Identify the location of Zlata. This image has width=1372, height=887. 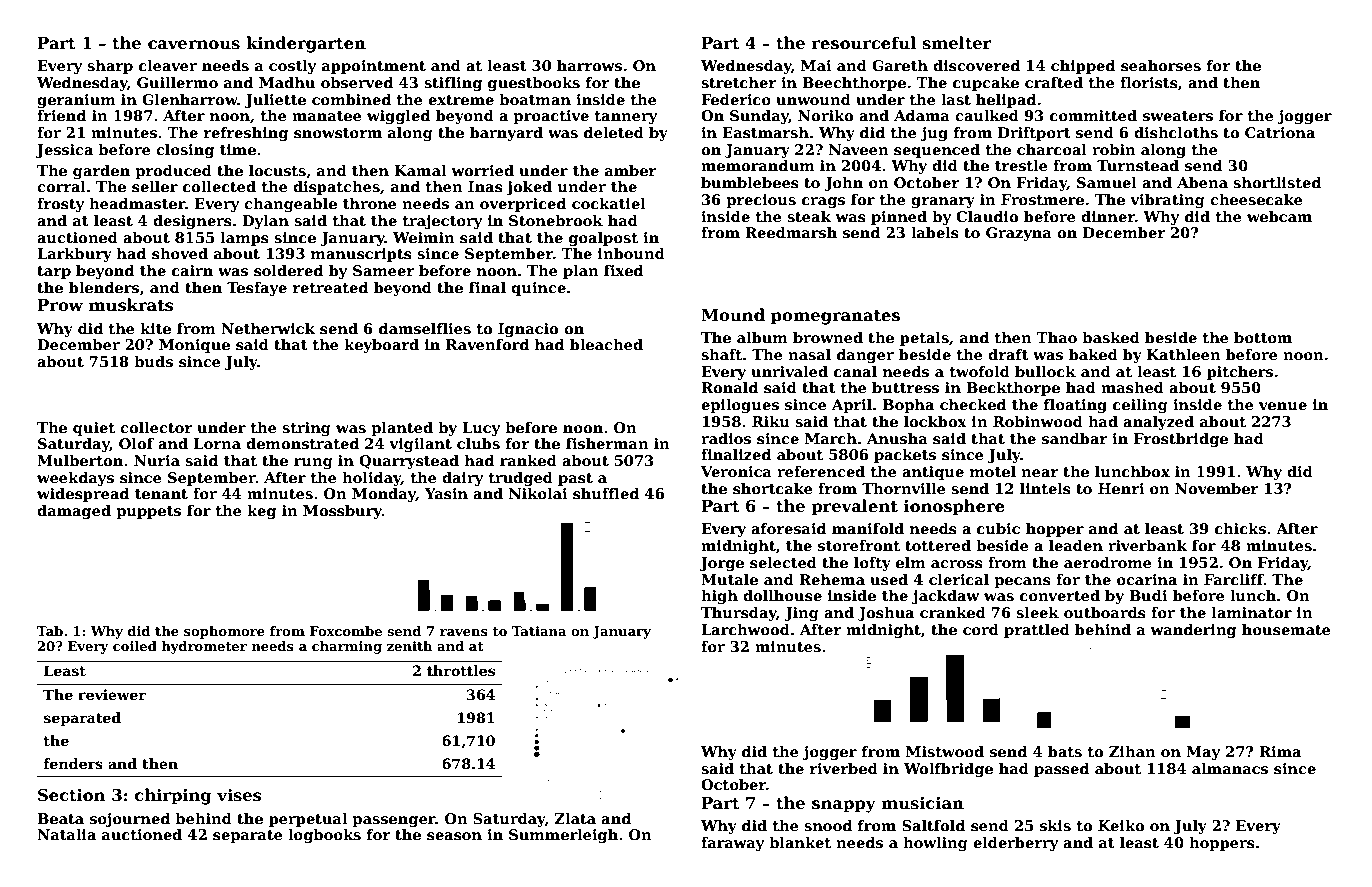
(575, 818).
